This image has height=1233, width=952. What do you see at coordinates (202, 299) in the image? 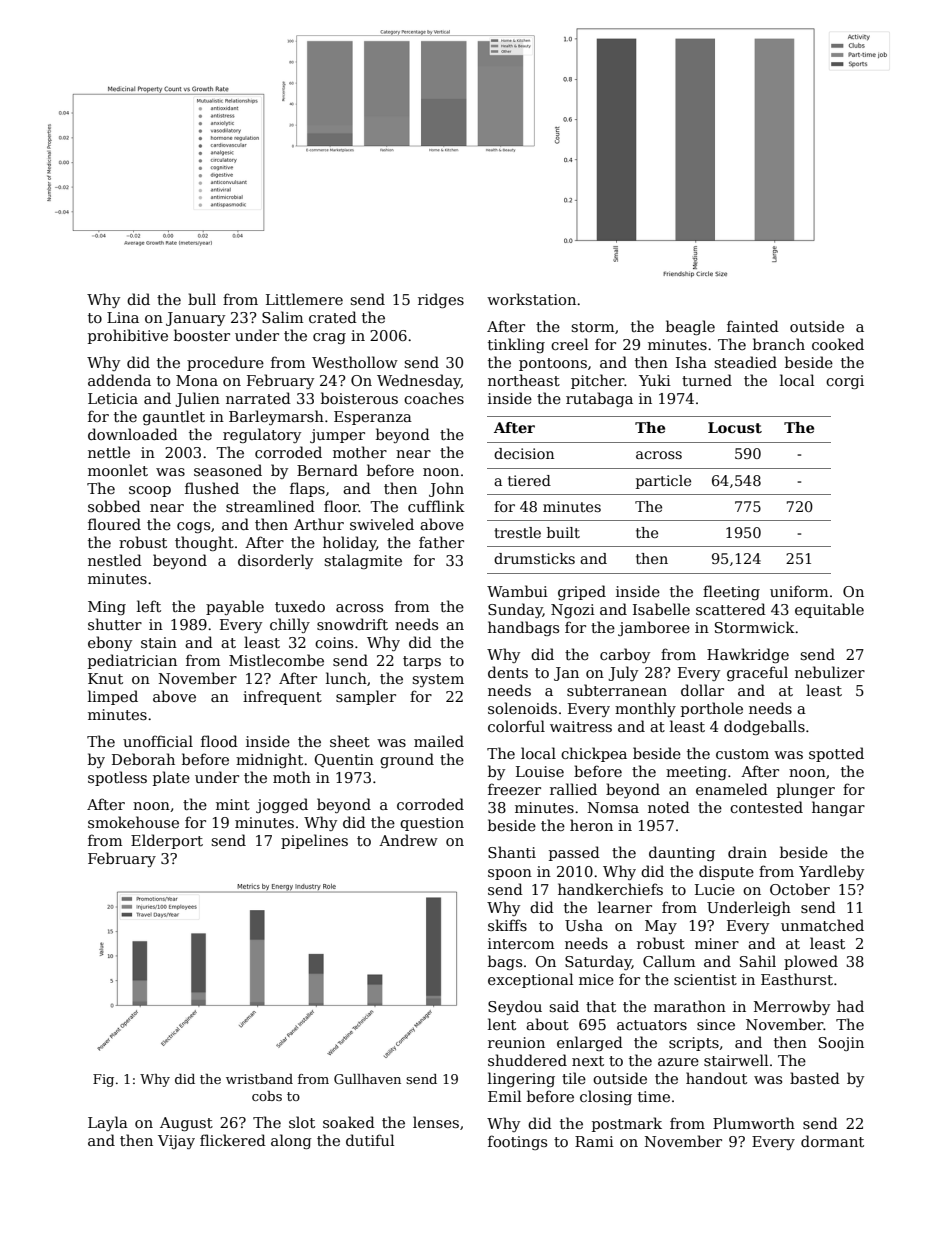
I see `bull` at bounding box center [202, 299].
